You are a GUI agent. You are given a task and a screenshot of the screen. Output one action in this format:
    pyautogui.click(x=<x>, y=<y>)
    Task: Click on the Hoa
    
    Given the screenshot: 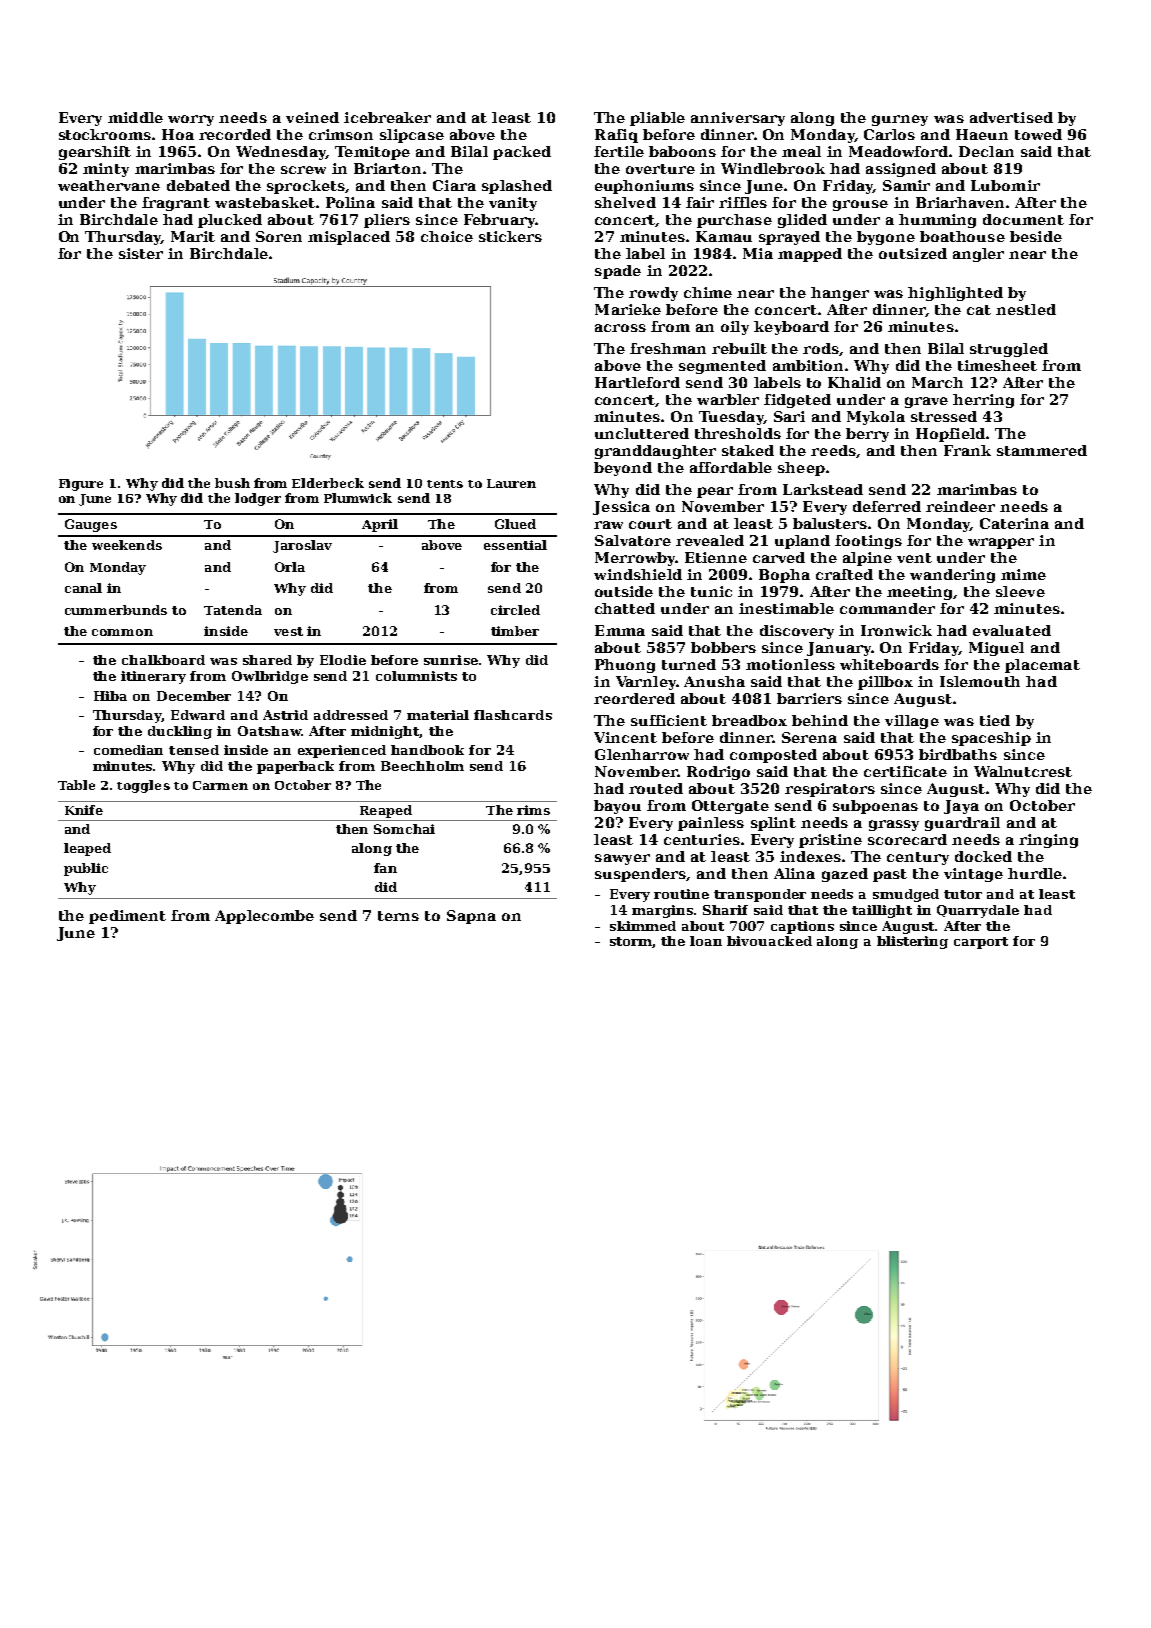 What is the action you would take?
    pyautogui.click(x=178, y=134)
